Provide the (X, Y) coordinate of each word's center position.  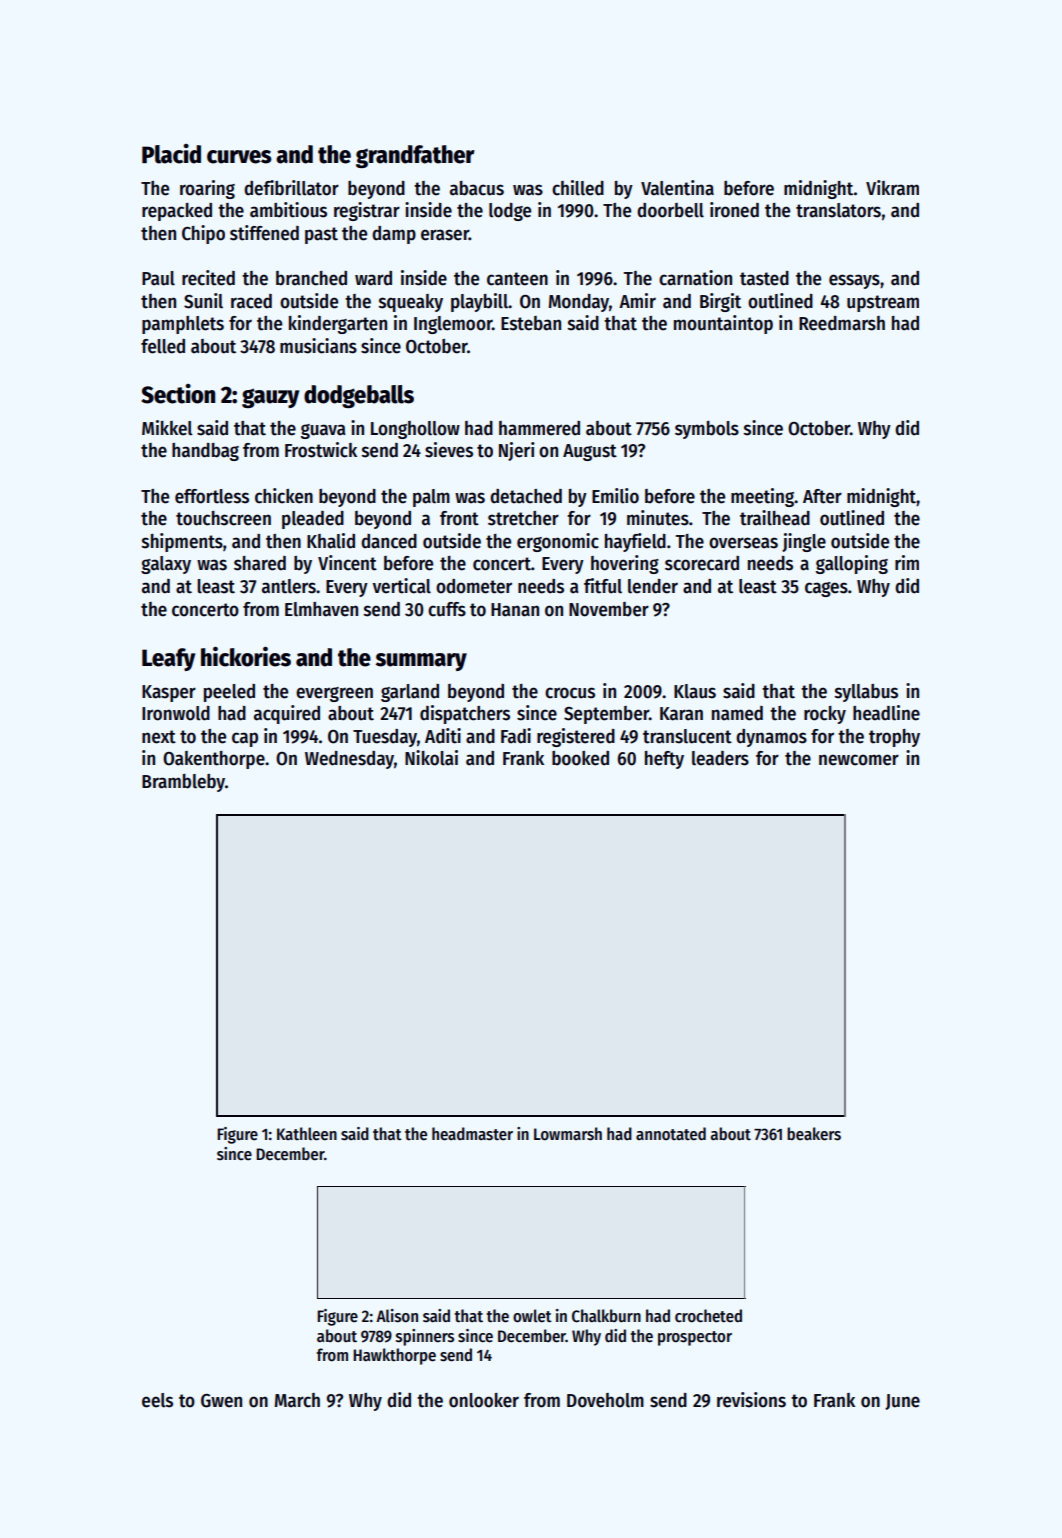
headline (886, 713)
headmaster (472, 1134)
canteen (517, 279)
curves (239, 157)
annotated (671, 1134)
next (159, 737)
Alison (397, 1316)
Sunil (203, 301)
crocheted (708, 1316)
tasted (764, 278)
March (297, 1400)
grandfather (415, 156)
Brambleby (183, 783)
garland (410, 693)
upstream (883, 303)
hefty (664, 760)
